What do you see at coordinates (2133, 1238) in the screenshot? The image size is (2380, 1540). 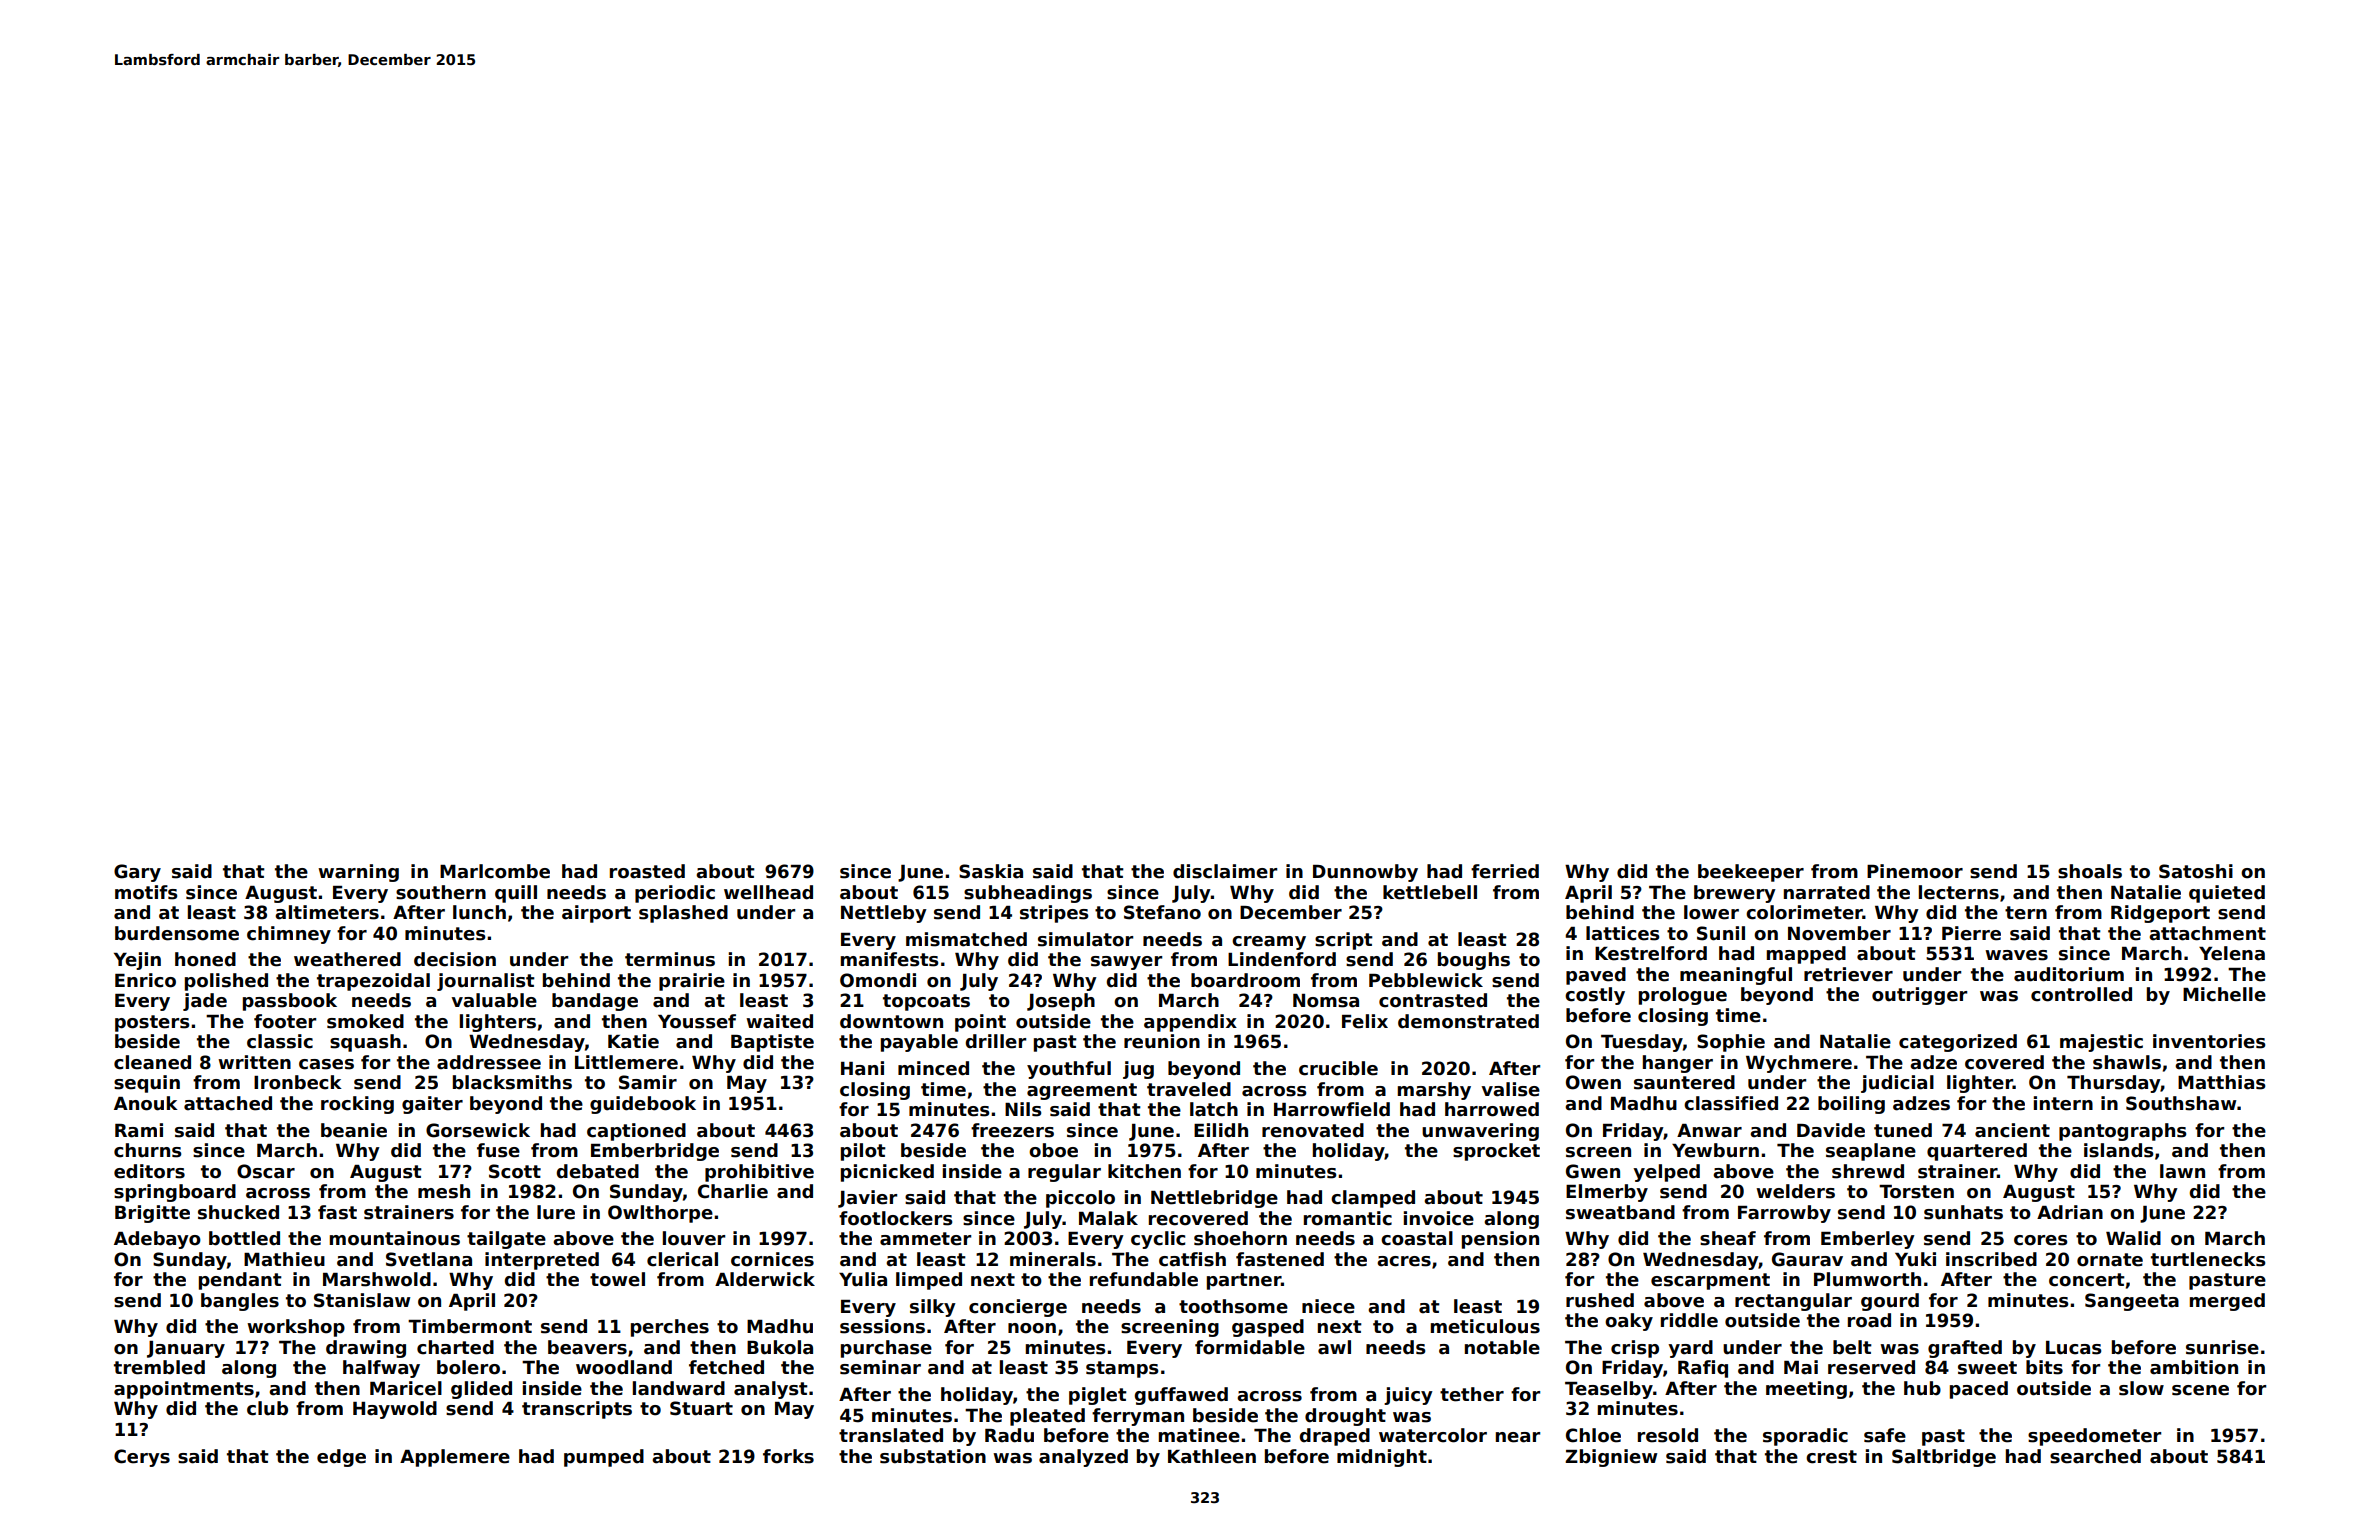 I see `Walid` at bounding box center [2133, 1238].
